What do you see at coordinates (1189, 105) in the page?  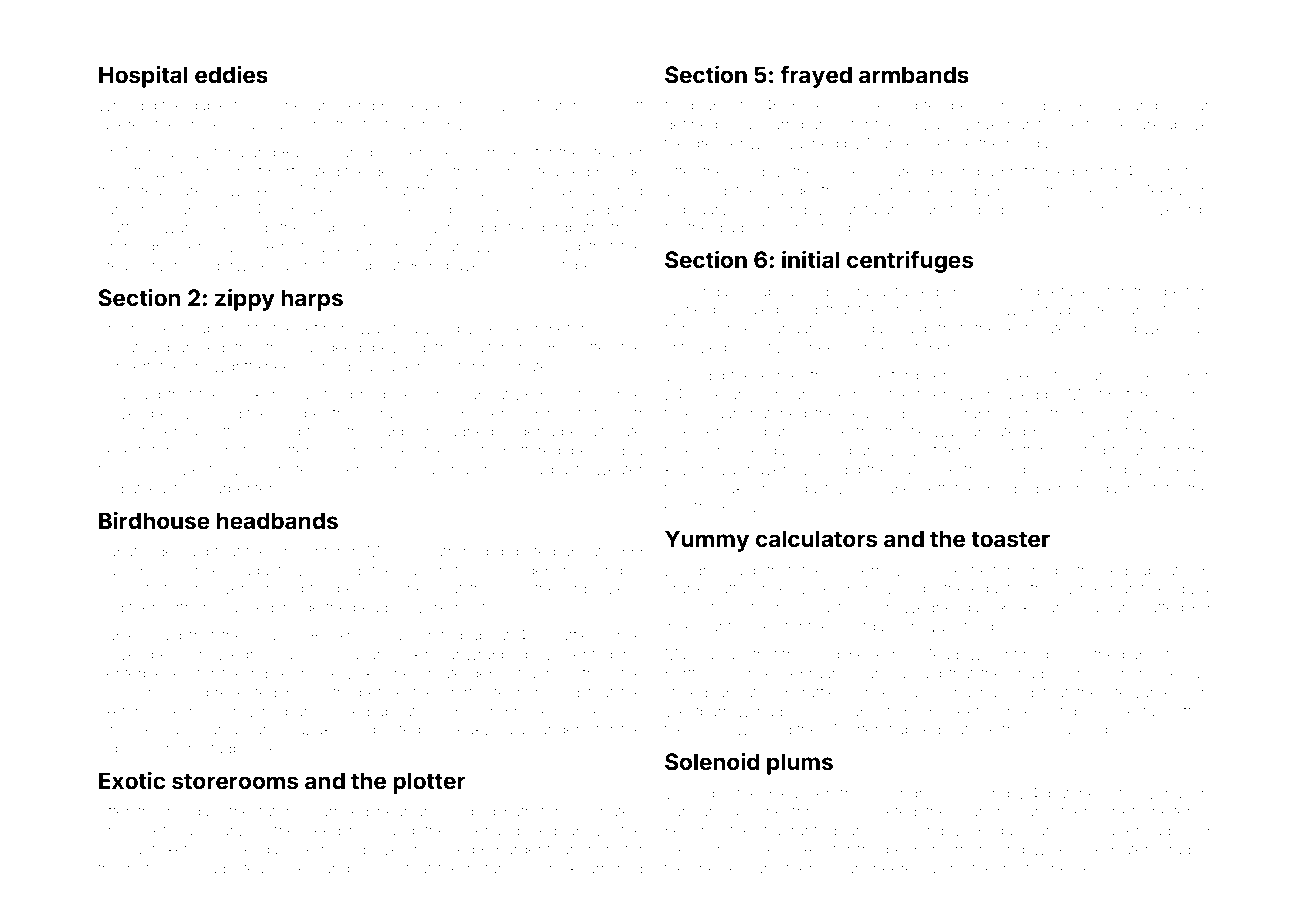 I see `Oscar` at bounding box center [1189, 105].
